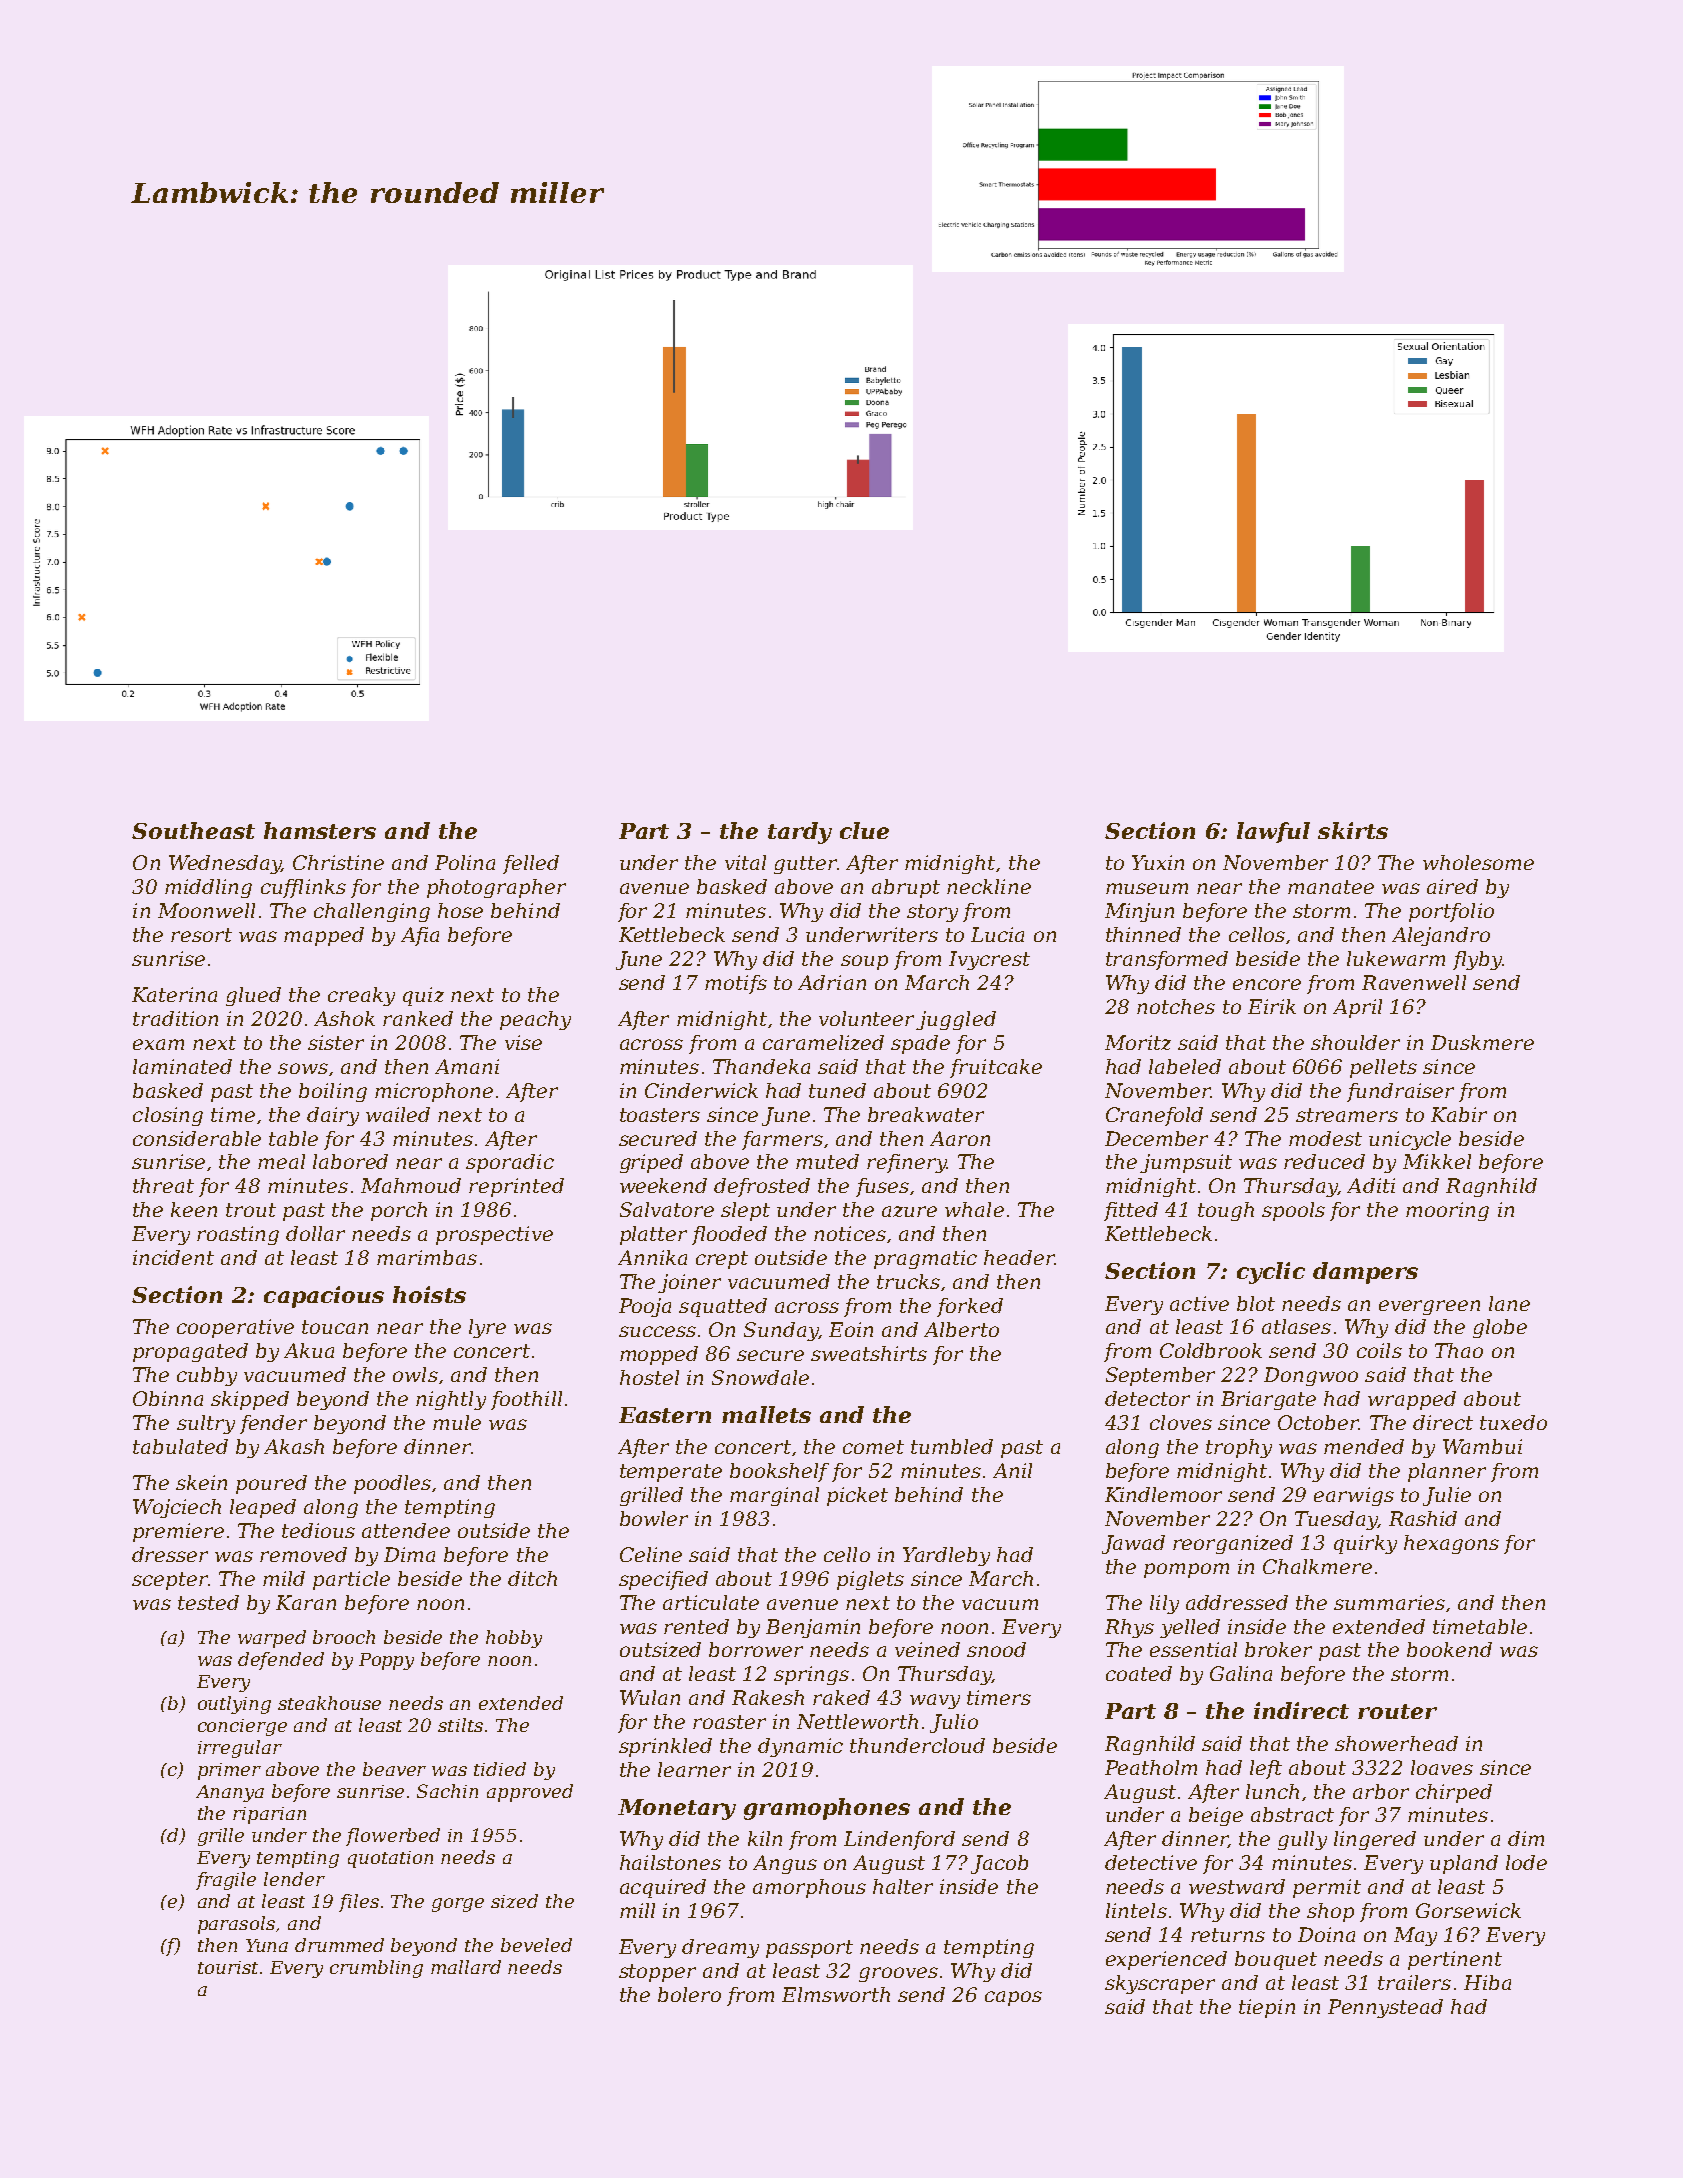 The image size is (1683, 2178). I want to click on hamsters, so click(320, 830).
